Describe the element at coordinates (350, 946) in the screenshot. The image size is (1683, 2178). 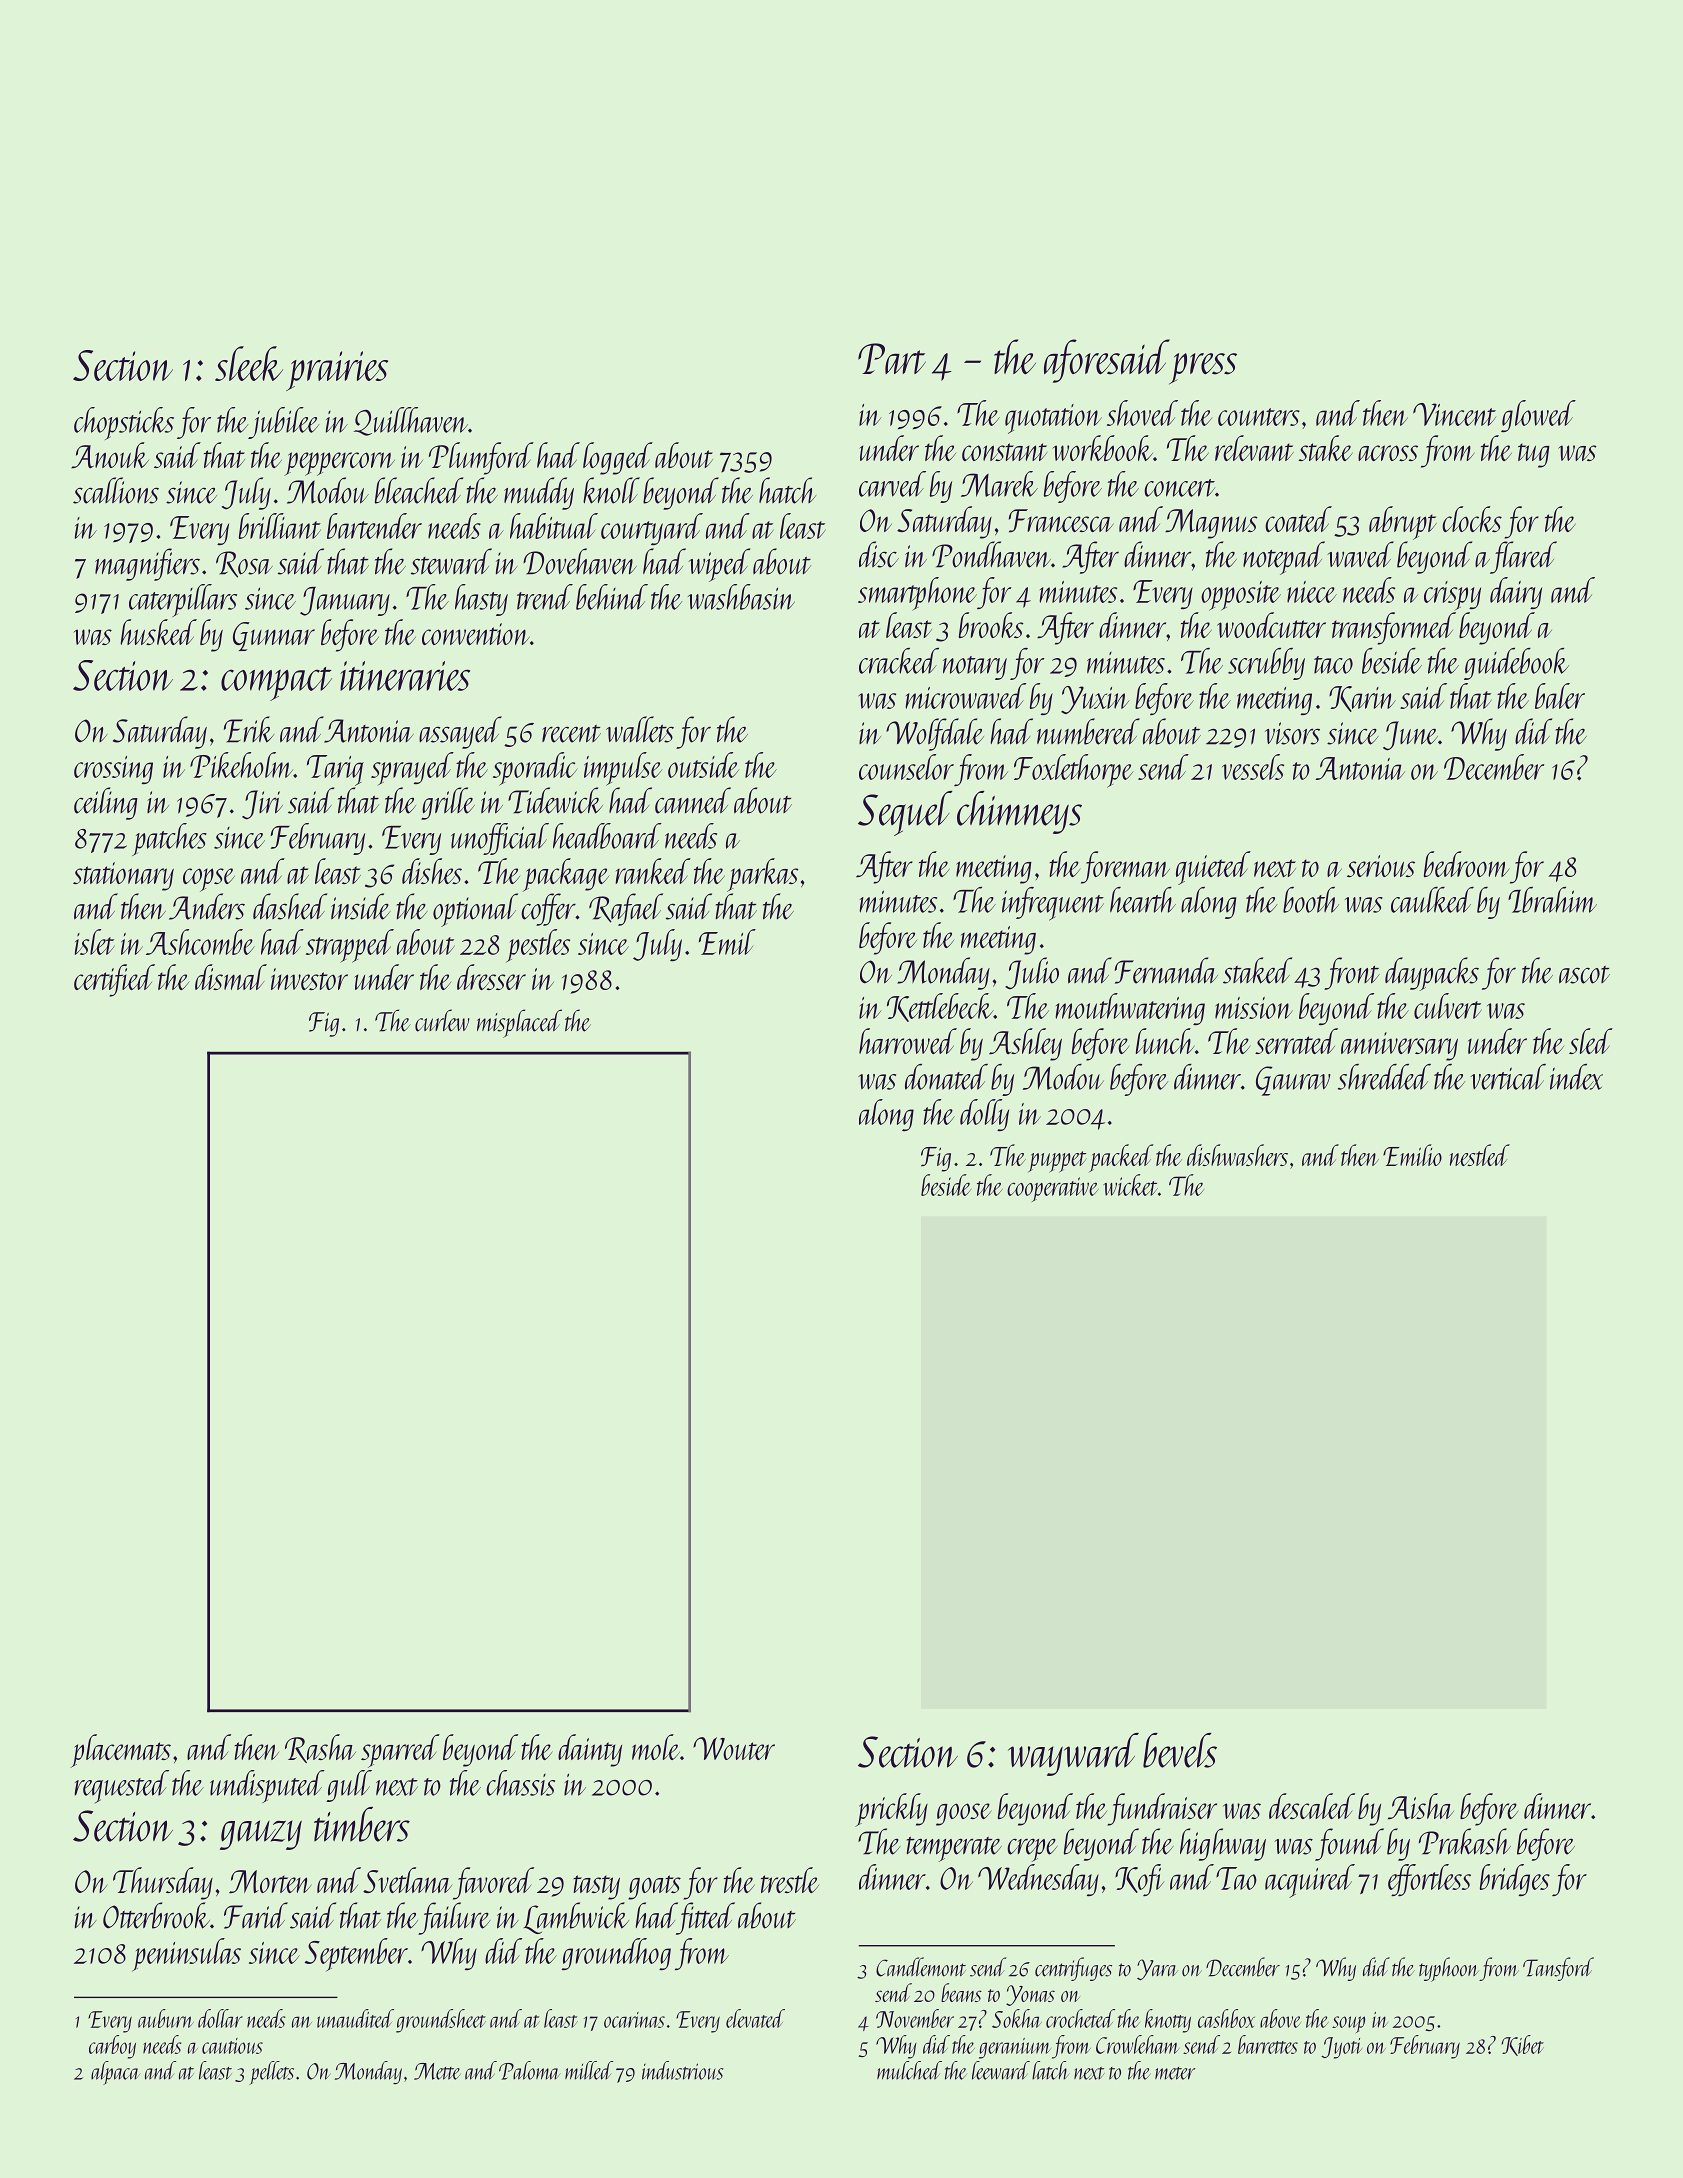
I see `strapped` at that location.
